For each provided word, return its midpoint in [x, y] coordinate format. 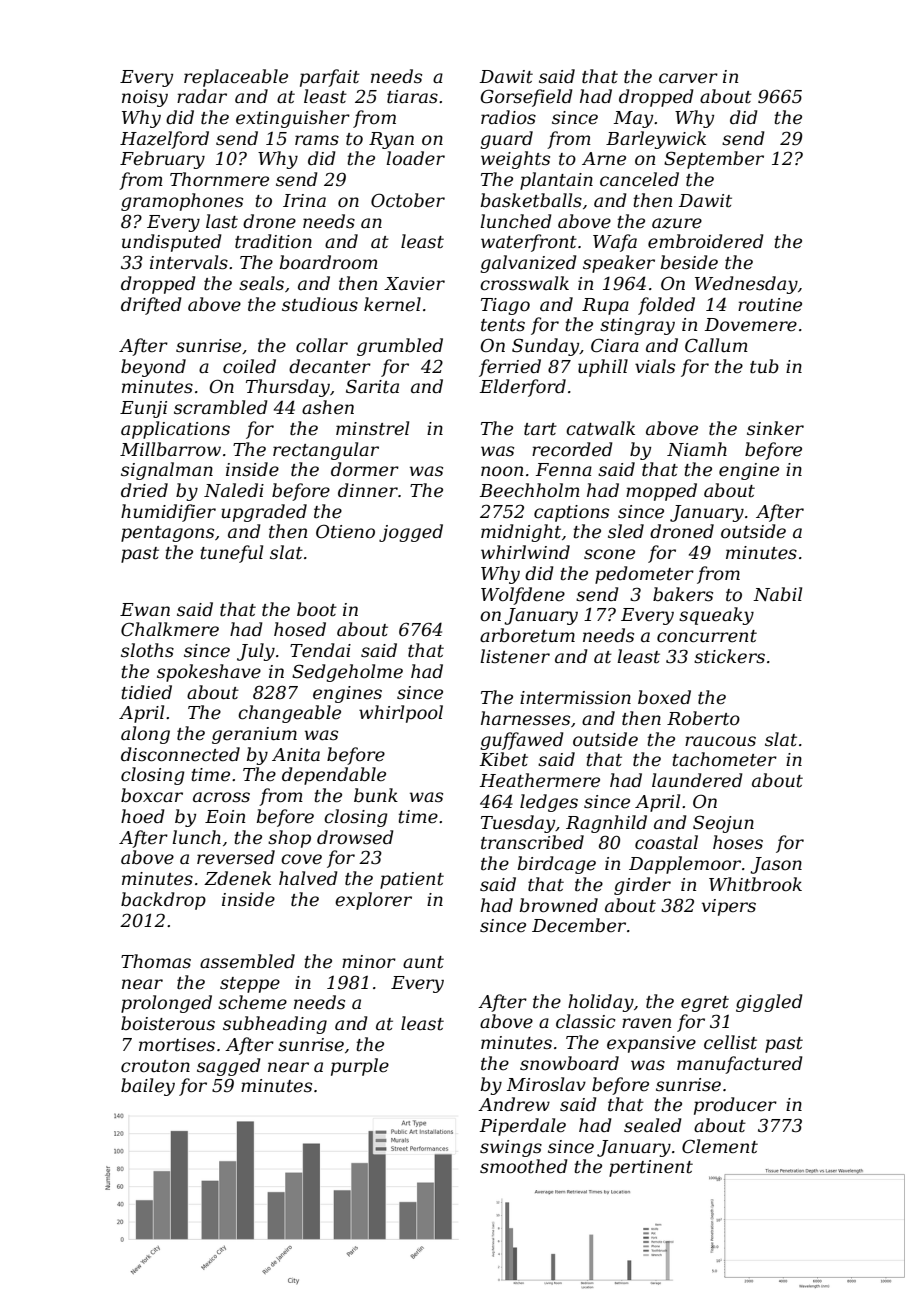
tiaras [412, 97]
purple [360, 1067]
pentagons [167, 534]
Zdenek [237, 878]
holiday [601, 1003]
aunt [423, 962]
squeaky [716, 616]
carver [688, 78]
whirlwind [525, 552]
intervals [189, 262]
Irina [304, 200]
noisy [145, 98]
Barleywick [656, 140]
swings [511, 1148]
